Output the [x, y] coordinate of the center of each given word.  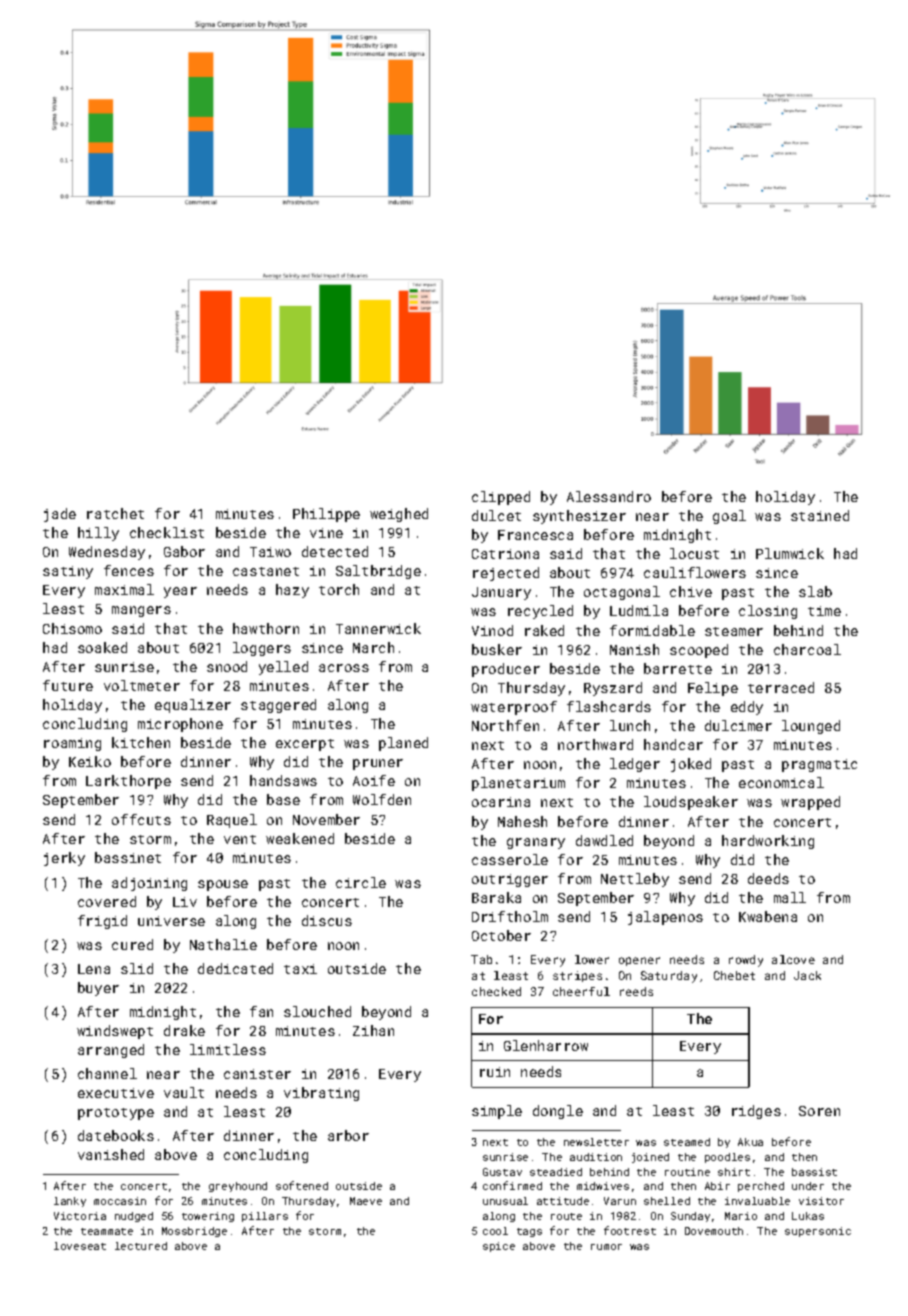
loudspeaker [691, 803]
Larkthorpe [128, 782]
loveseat [80, 1246]
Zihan [373, 1030]
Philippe [326, 515]
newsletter [596, 1142]
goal [729, 517]
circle [361, 882]
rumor [606, 1247]
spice [499, 1247]
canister [257, 1074]
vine [326, 533]
